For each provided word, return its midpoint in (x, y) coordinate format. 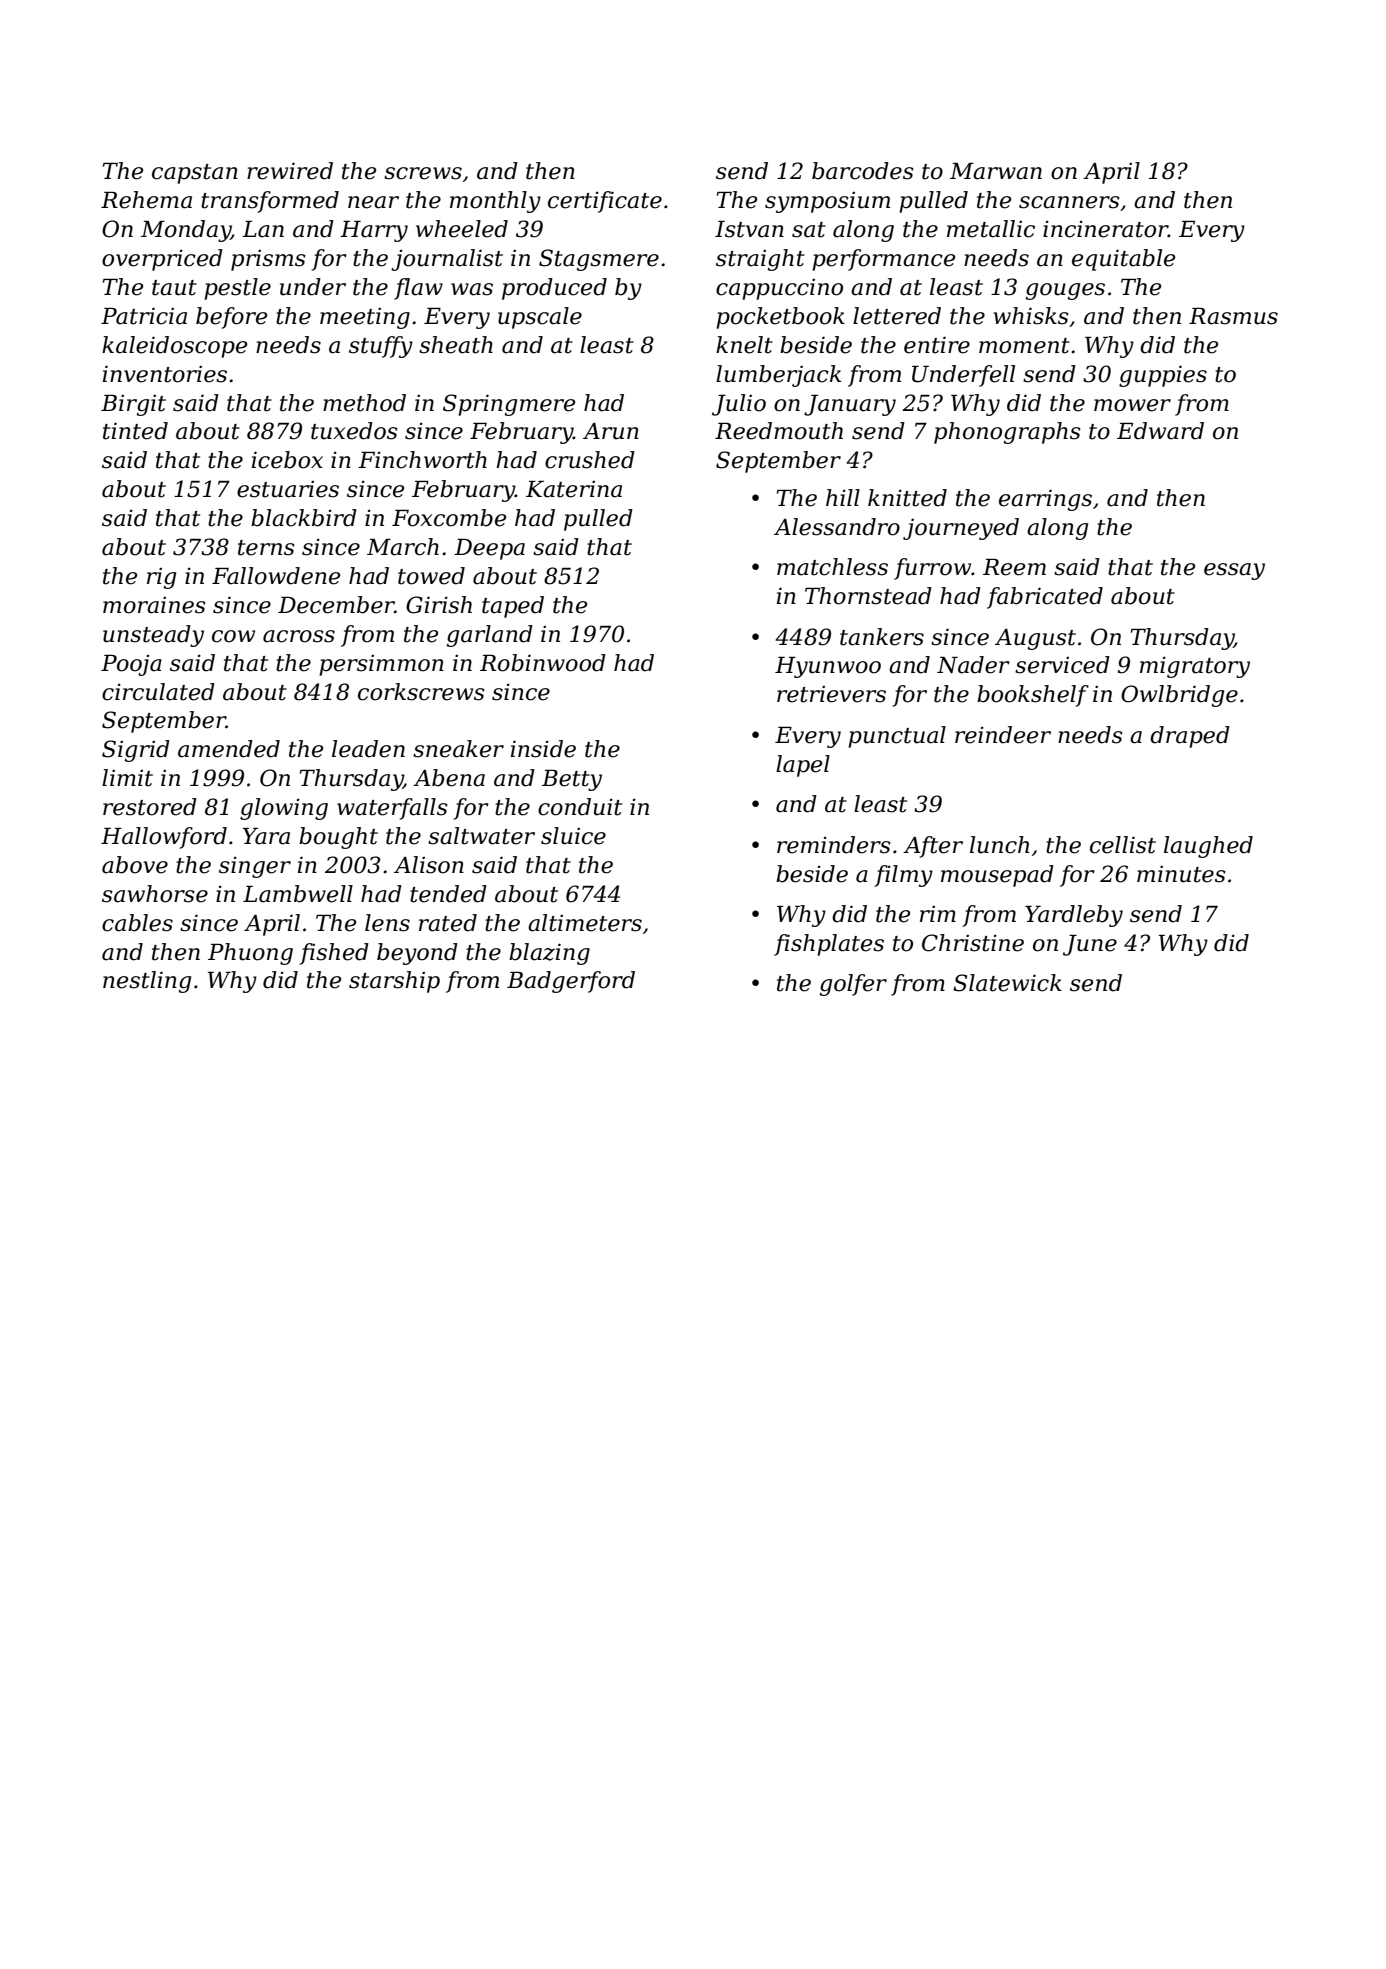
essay (1234, 571)
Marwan (996, 171)
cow (233, 636)
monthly (495, 202)
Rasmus (1233, 316)
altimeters (585, 923)
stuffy (381, 347)
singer (255, 867)
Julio (739, 405)
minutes (1181, 874)
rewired (290, 171)
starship (394, 982)
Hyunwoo (828, 667)
